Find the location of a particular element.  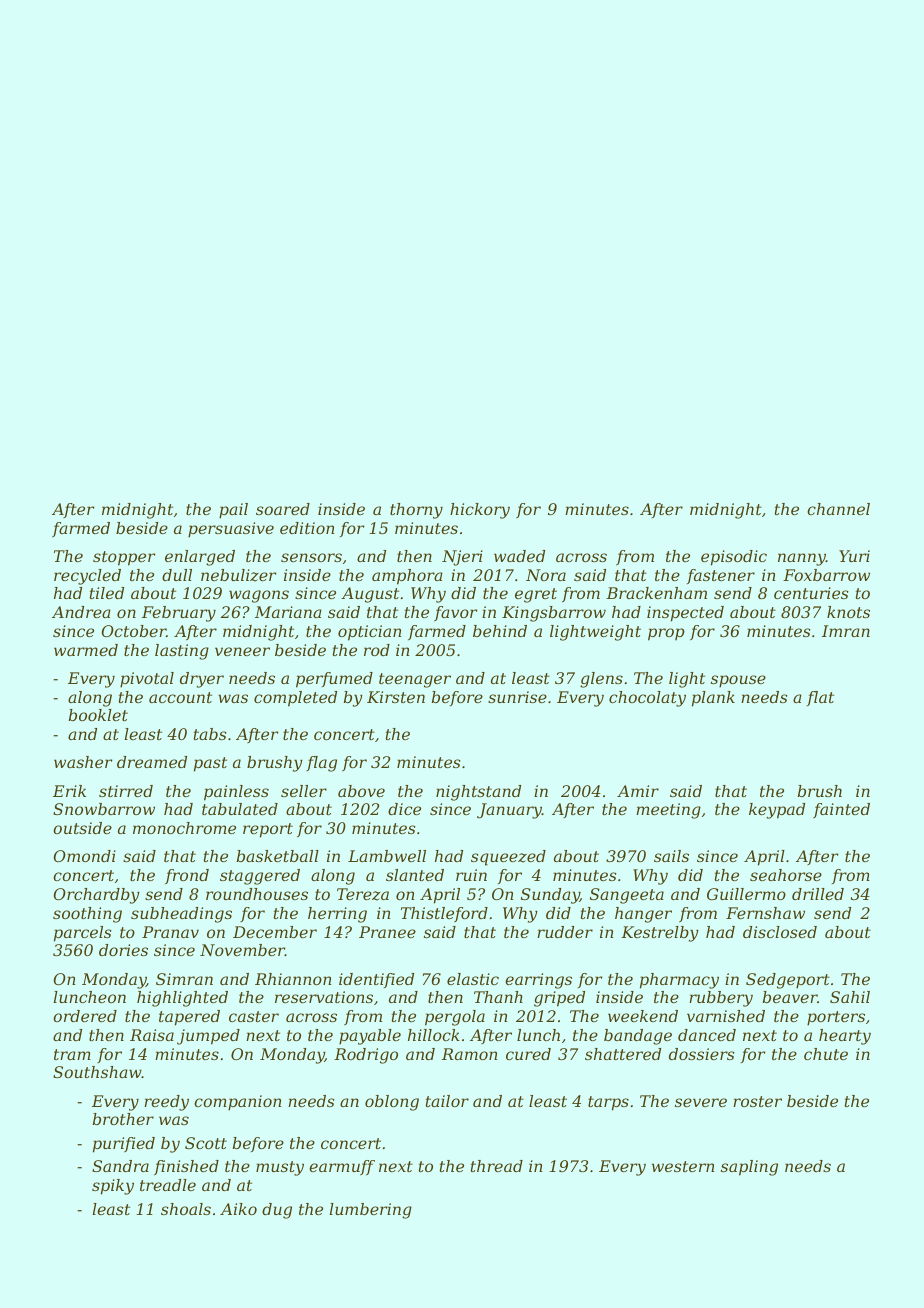

flat is located at coordinates (820, 698).
